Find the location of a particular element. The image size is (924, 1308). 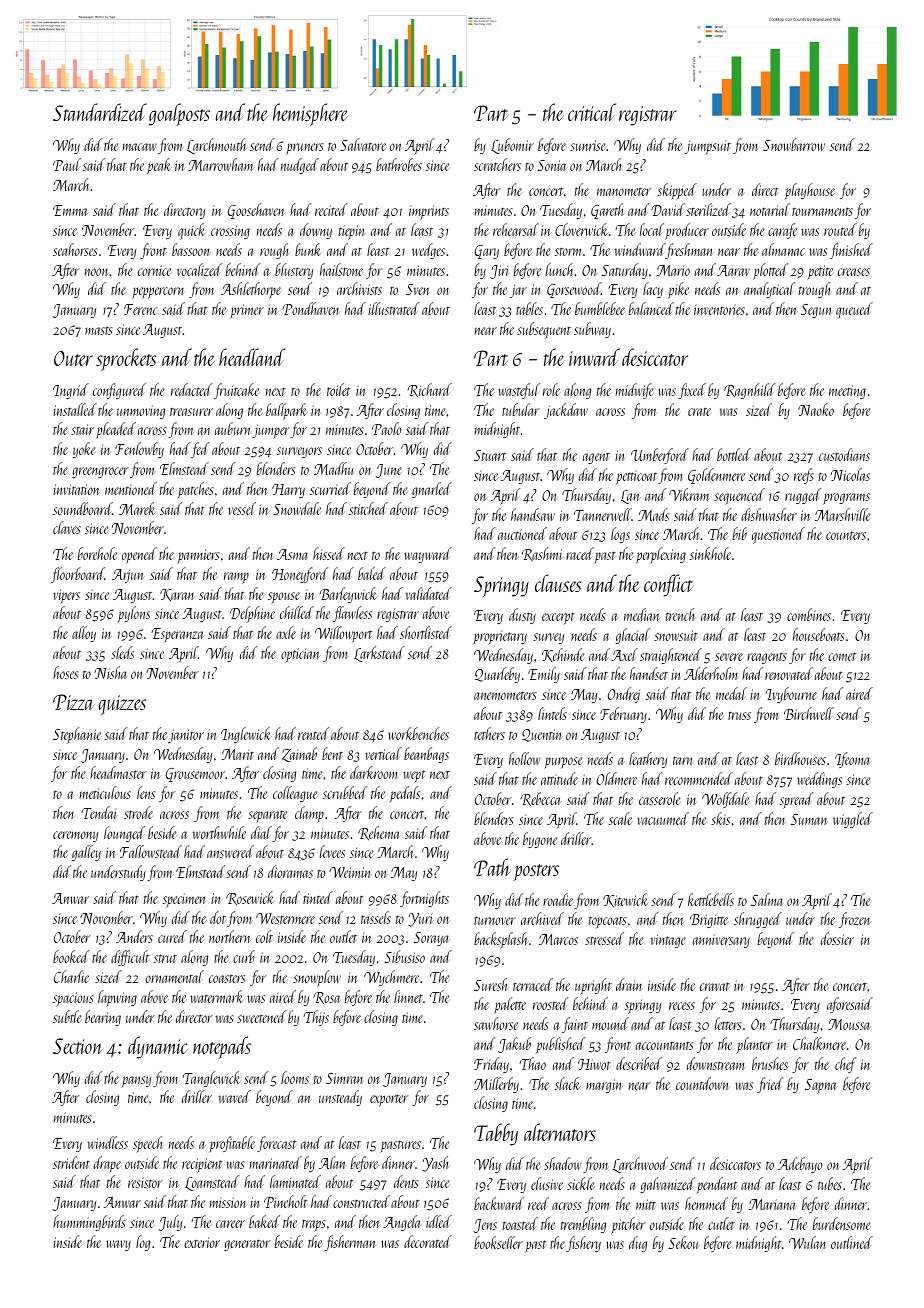

outlined is located at coordinates (852, 1242).
